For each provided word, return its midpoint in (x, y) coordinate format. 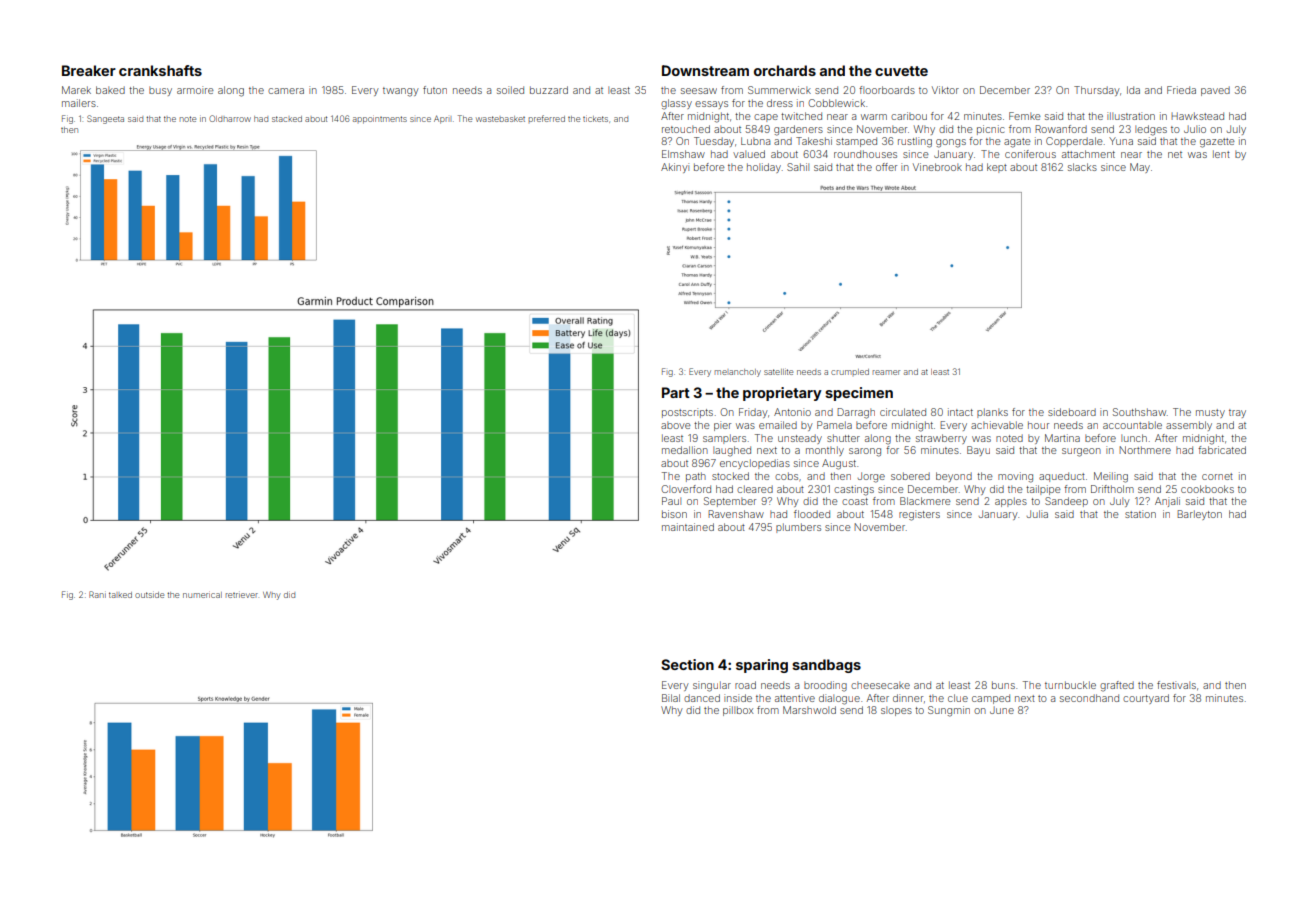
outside (149, 595)
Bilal (671, 698)
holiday (764, 168)
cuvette (901, 71)
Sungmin (949, 711)
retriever (242, 595)
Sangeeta (105, 119)
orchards (785, 70)
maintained (688, 527)
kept (997, 168)
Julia (1037, 514)
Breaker (89, 70)
